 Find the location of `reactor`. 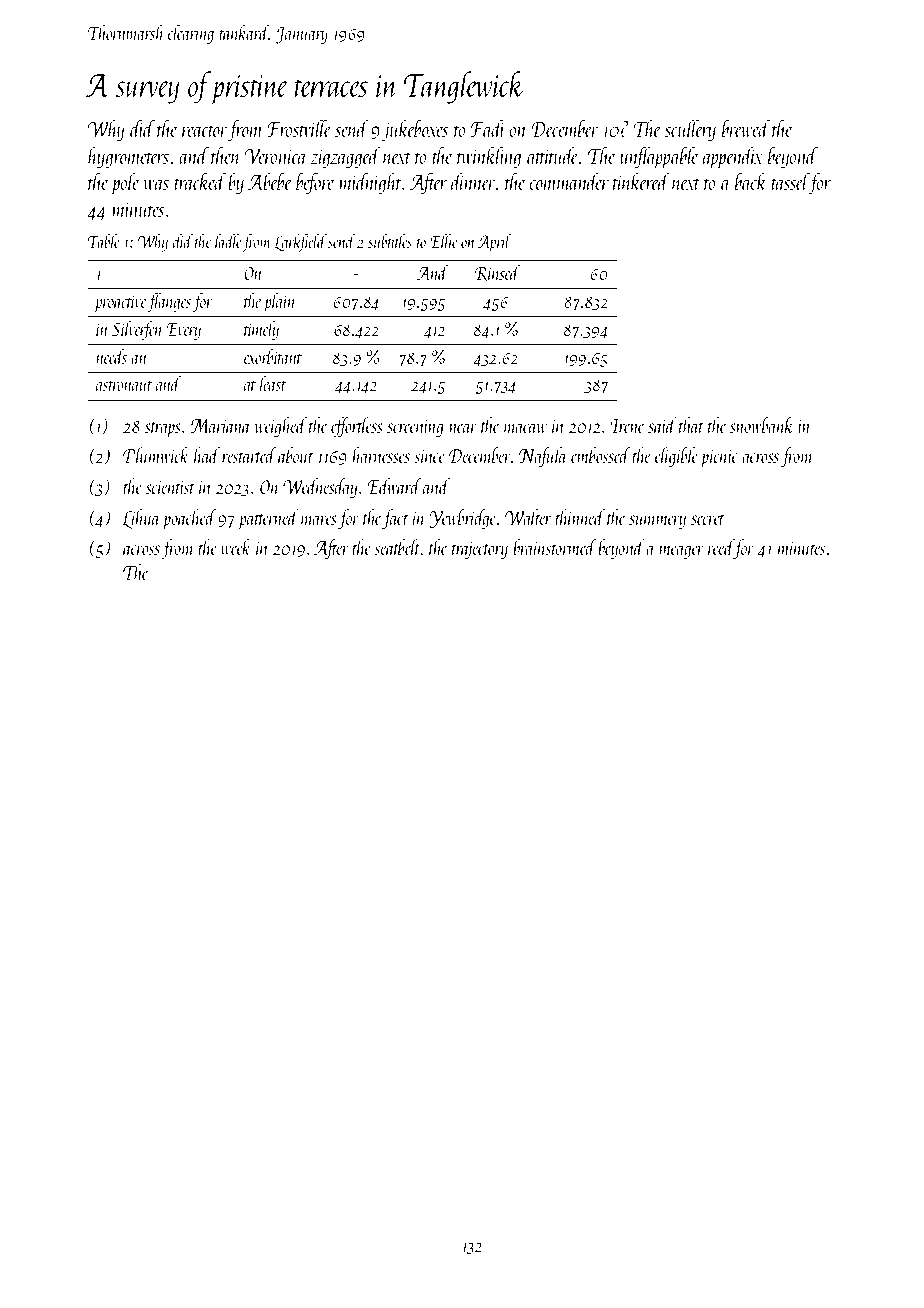

reactor is located at coordinates (205, 131).
